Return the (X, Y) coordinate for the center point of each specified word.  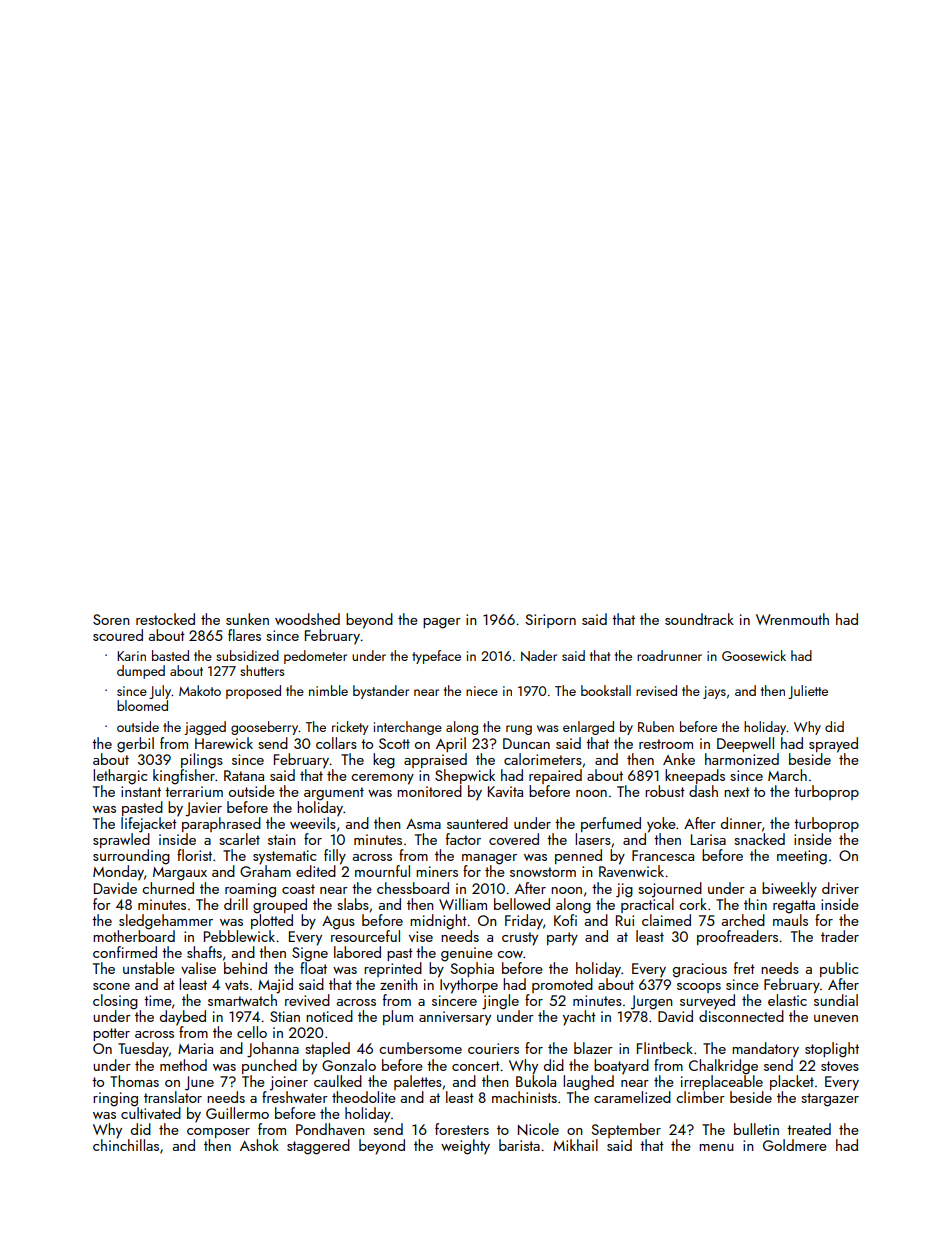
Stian (285, 1016)
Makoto (200, 690)
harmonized (742, 759)
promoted (562, 985)
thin (755, 904)
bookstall (606, 690)
